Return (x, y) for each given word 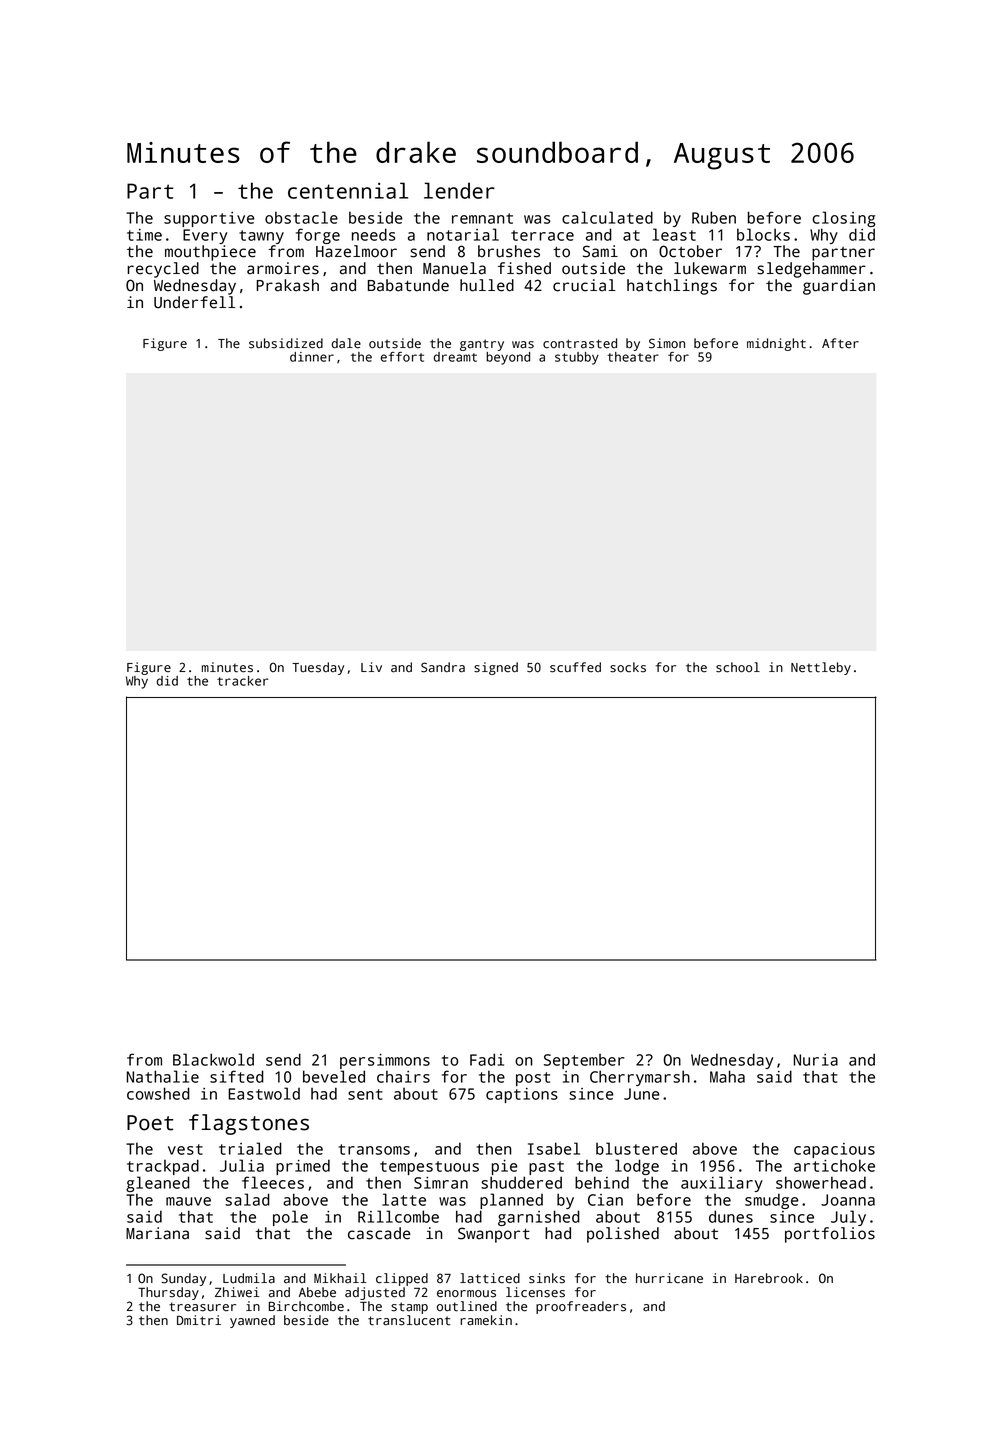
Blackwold (213, 1059)
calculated (607, 217)
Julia (242, 1165)
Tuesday (318, 668)
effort (402, 357)
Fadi (487, 1059)
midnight (776, 344)
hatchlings (672, 287)
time (144, 235)
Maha (727, 1076)
